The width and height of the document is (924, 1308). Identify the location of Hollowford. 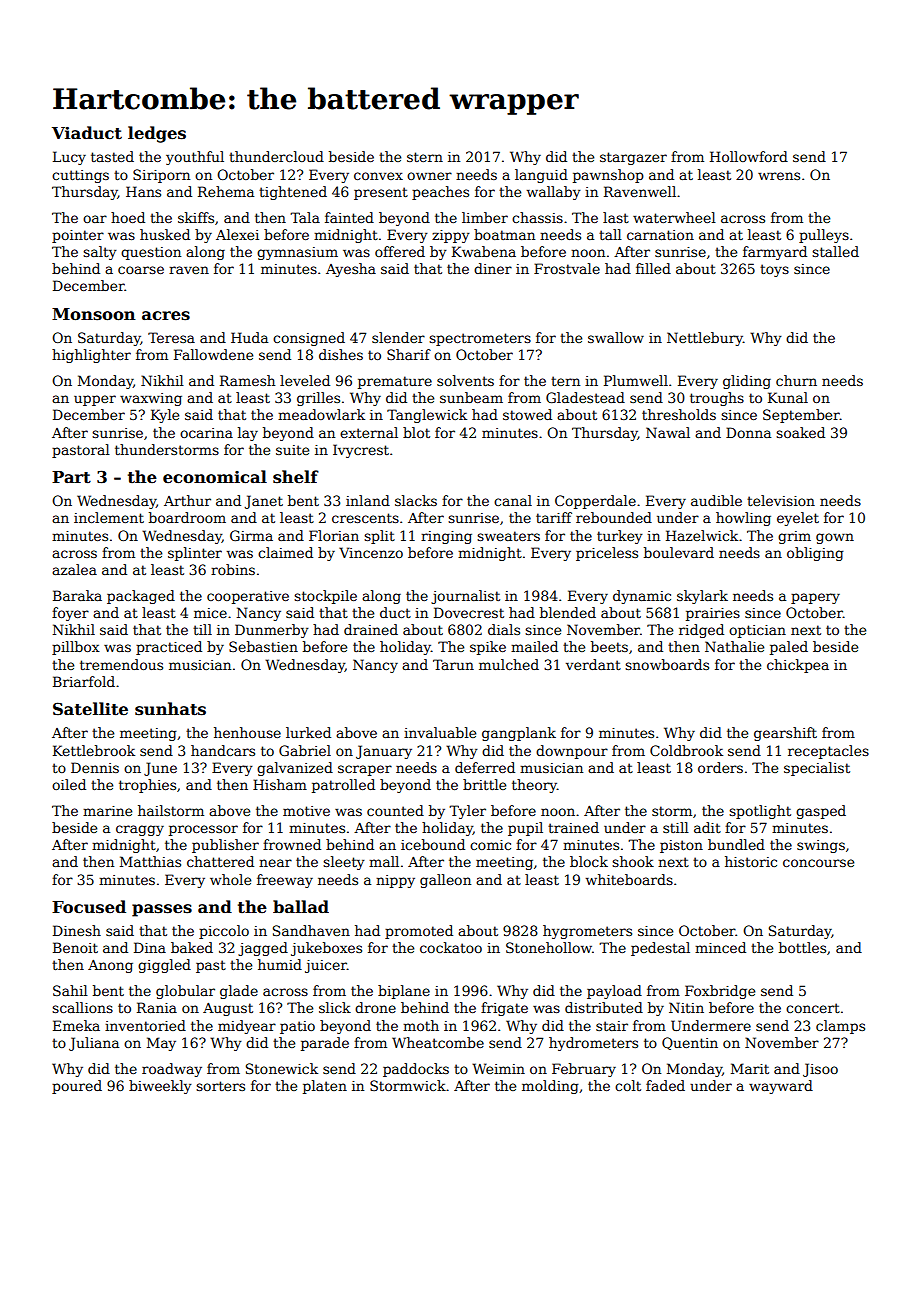
(749, 156).
